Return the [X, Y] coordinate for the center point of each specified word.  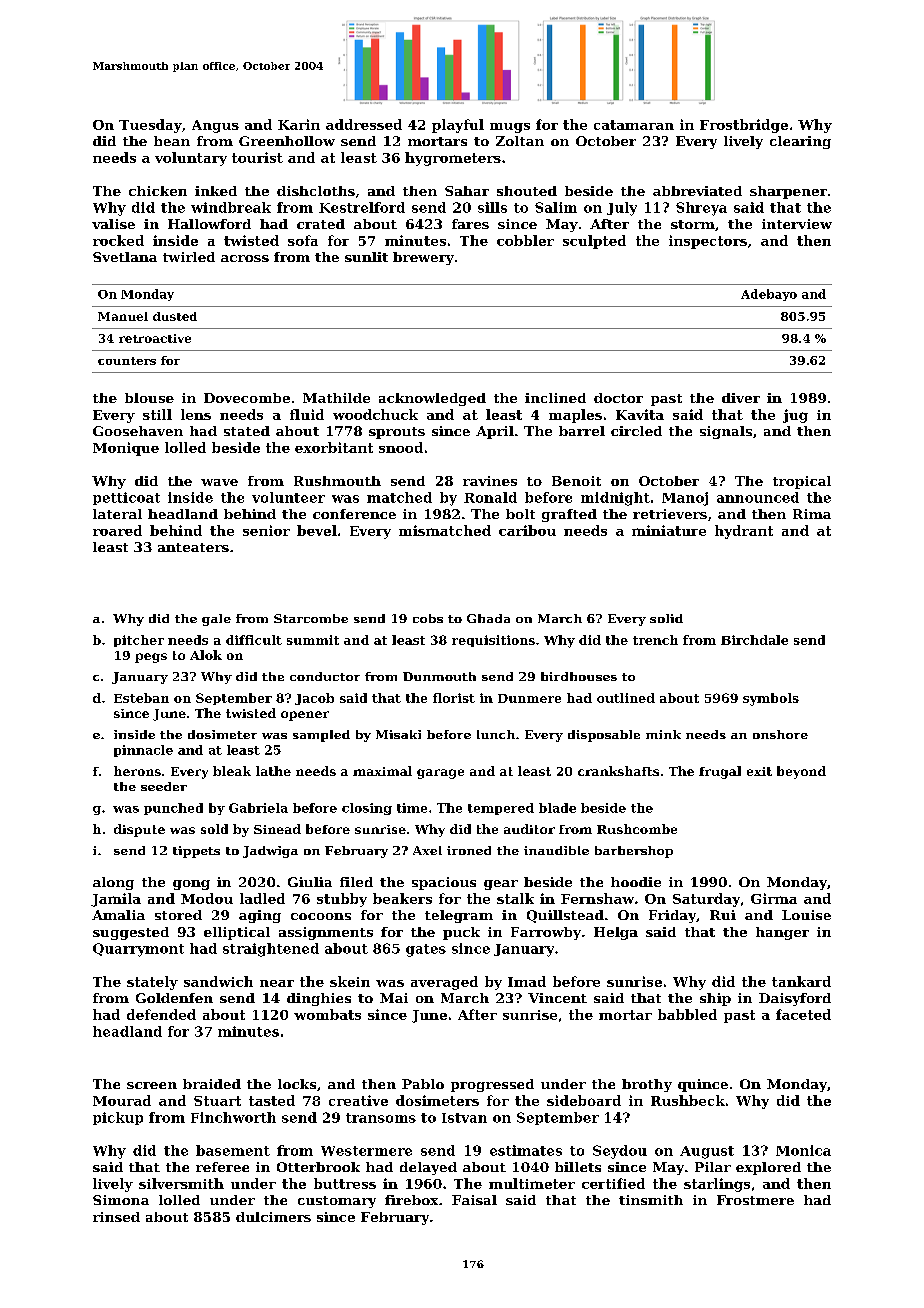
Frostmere [755, 1200]
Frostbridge [744, 126]
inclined [555, 398]
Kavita [640, 414]
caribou [527, 530]
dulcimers [273, 1217]
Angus [215, 126]
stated [247, 431]
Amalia [118, 915]
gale [216, 620]
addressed [364, 124]
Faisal [474, 1200]
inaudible [556, 850]
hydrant [744, 532]
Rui [723, 915]
